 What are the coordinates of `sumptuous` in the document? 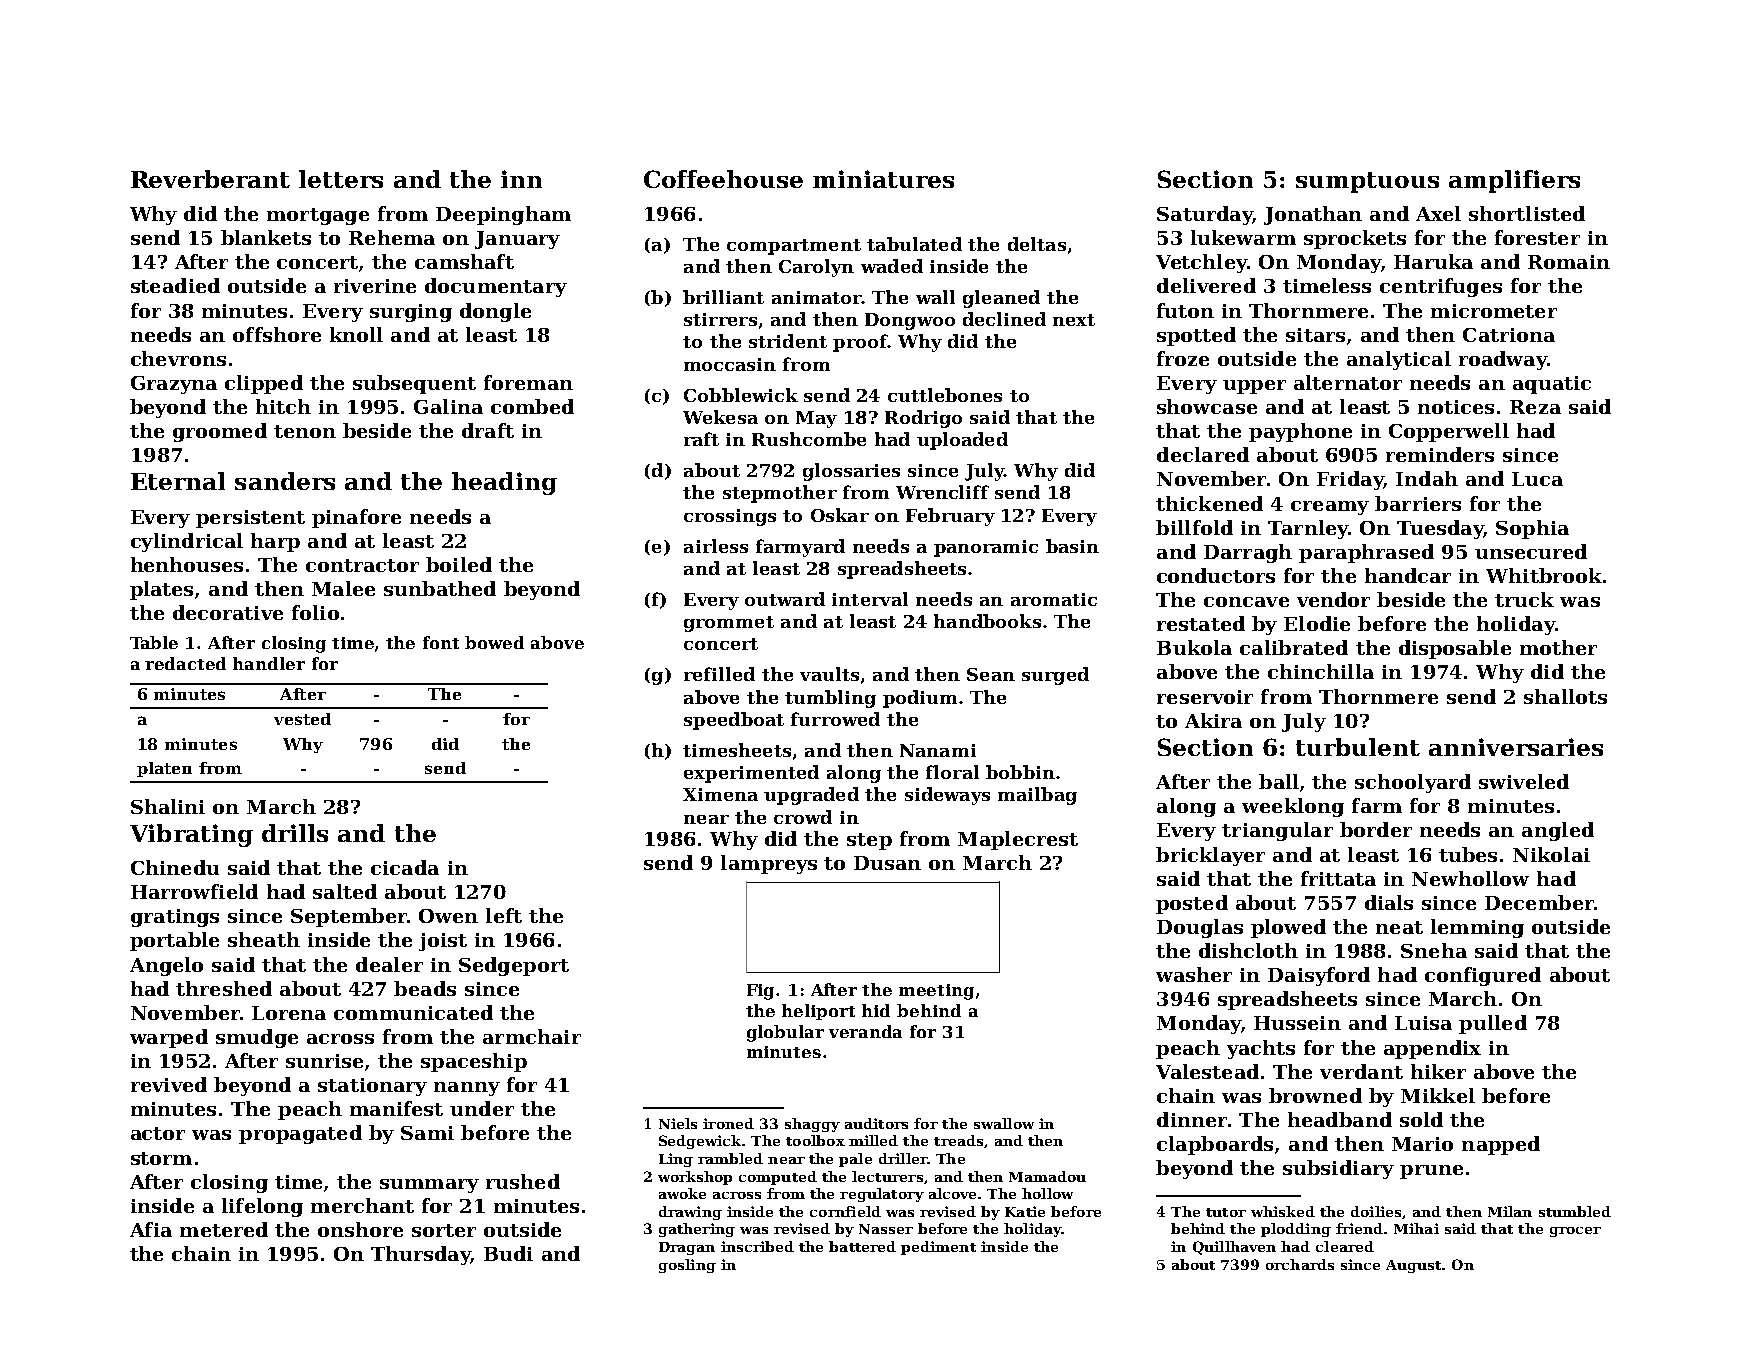 It's located at (1367, 182).
